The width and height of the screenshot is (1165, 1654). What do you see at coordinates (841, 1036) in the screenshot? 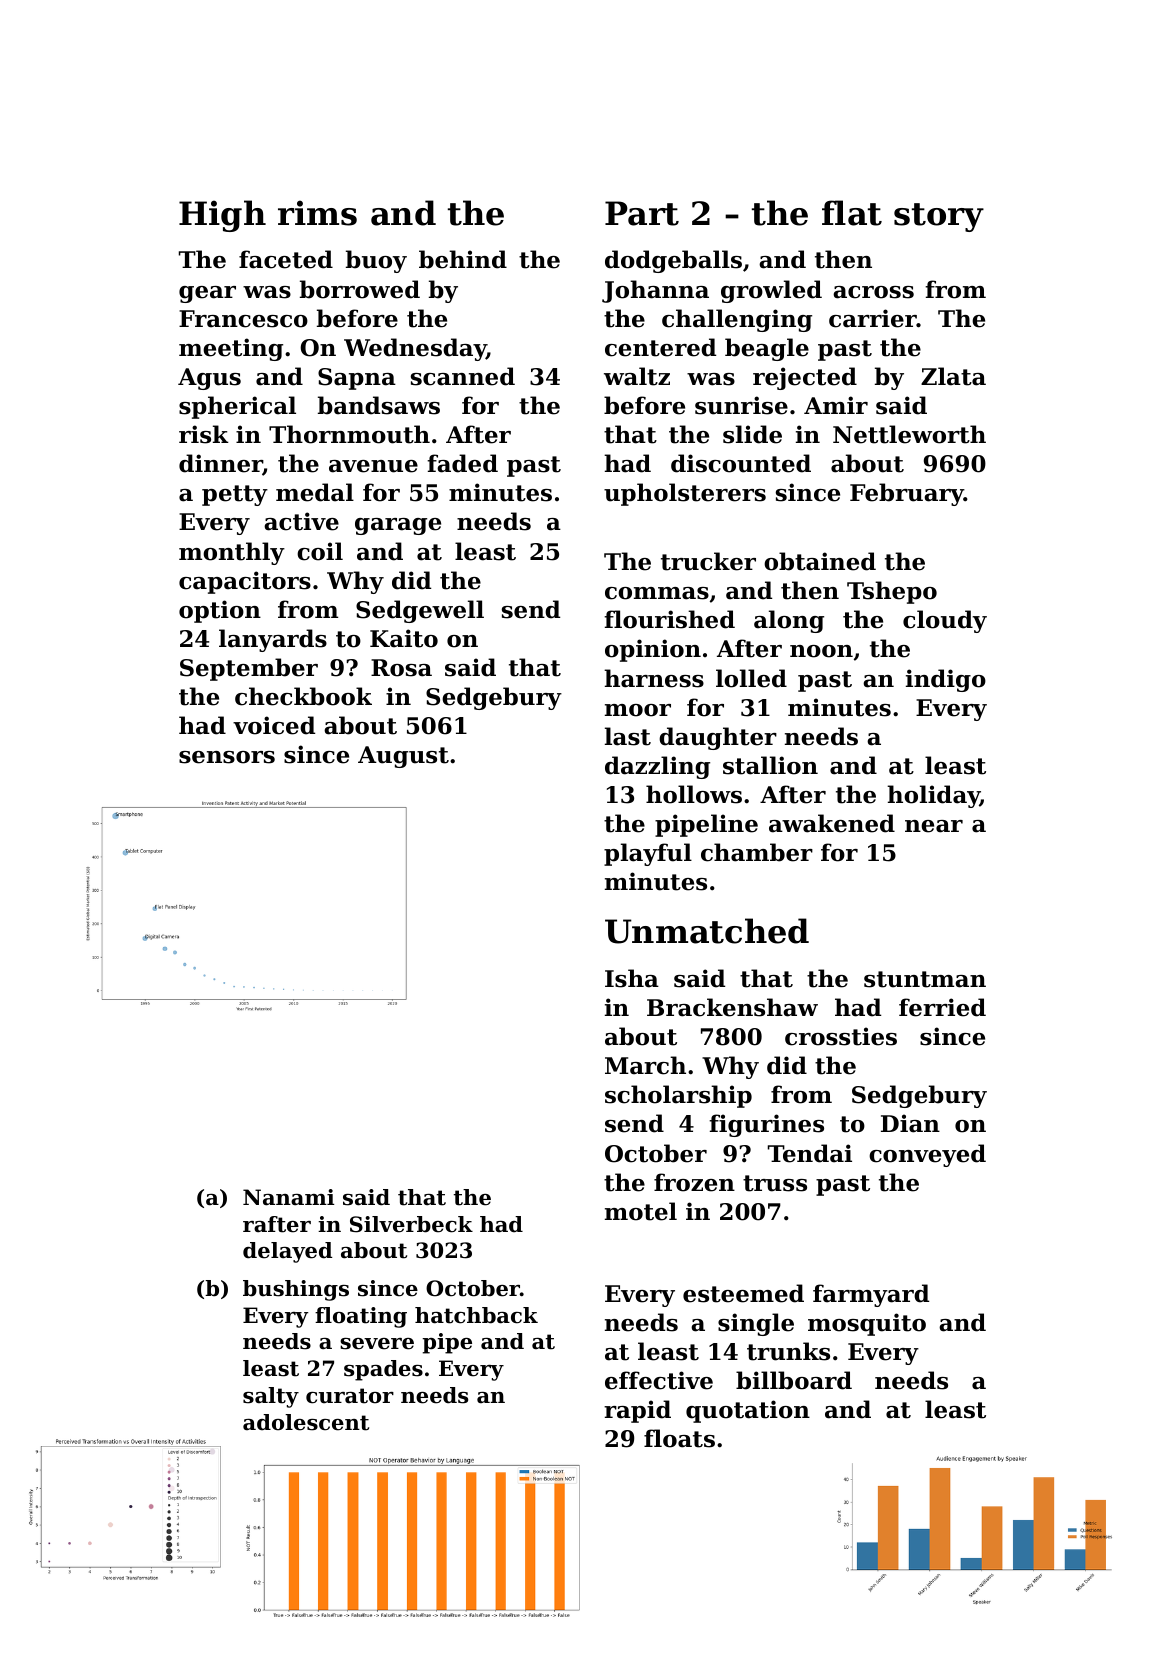
I see `crossties` at bounding box center [841, 1036].
